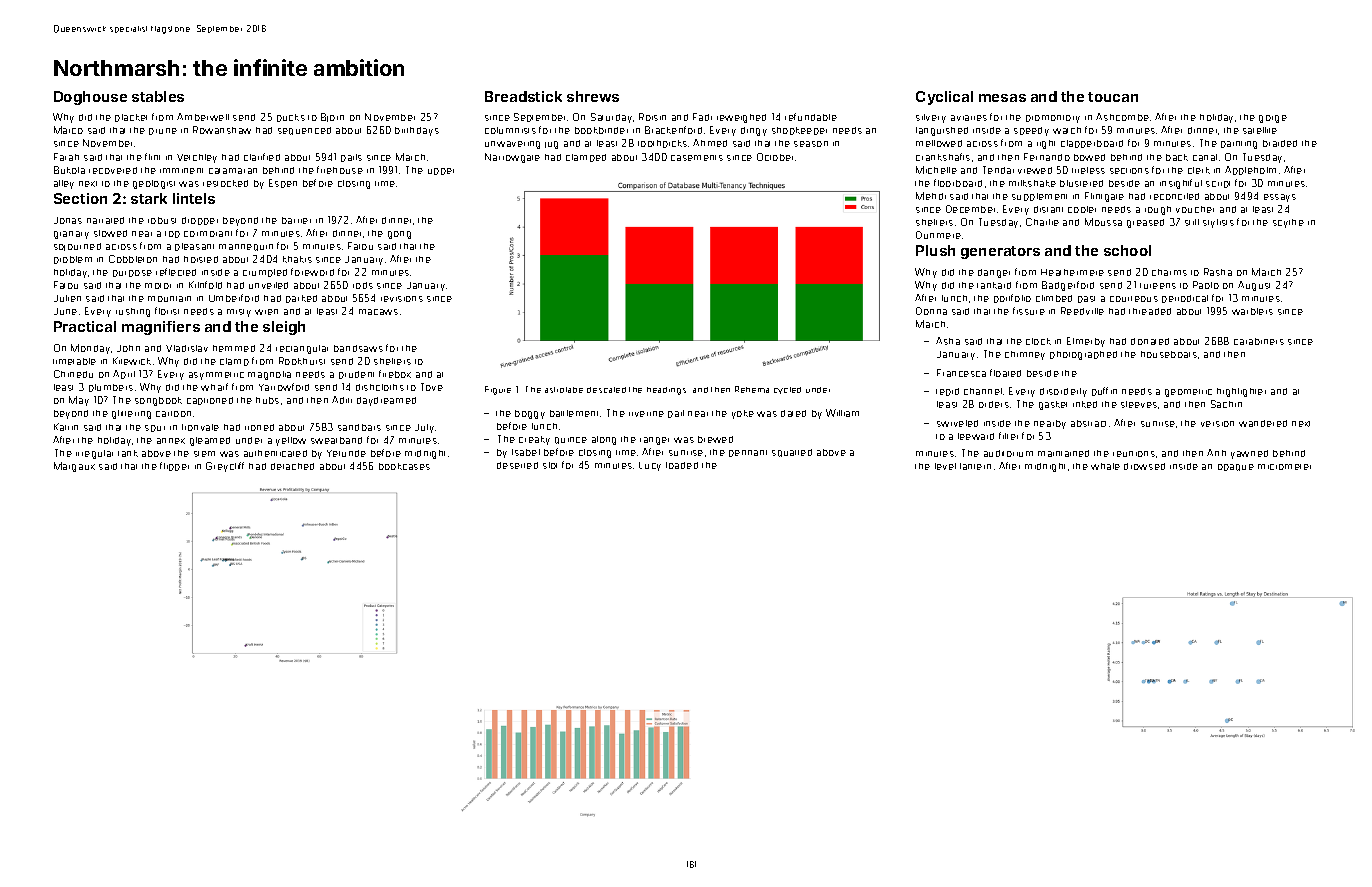 The width and height of the screenshot is (1372, 887). Describe the element at coordinates (1039, 197) in the screenshot. I see `supplement` at that location.
